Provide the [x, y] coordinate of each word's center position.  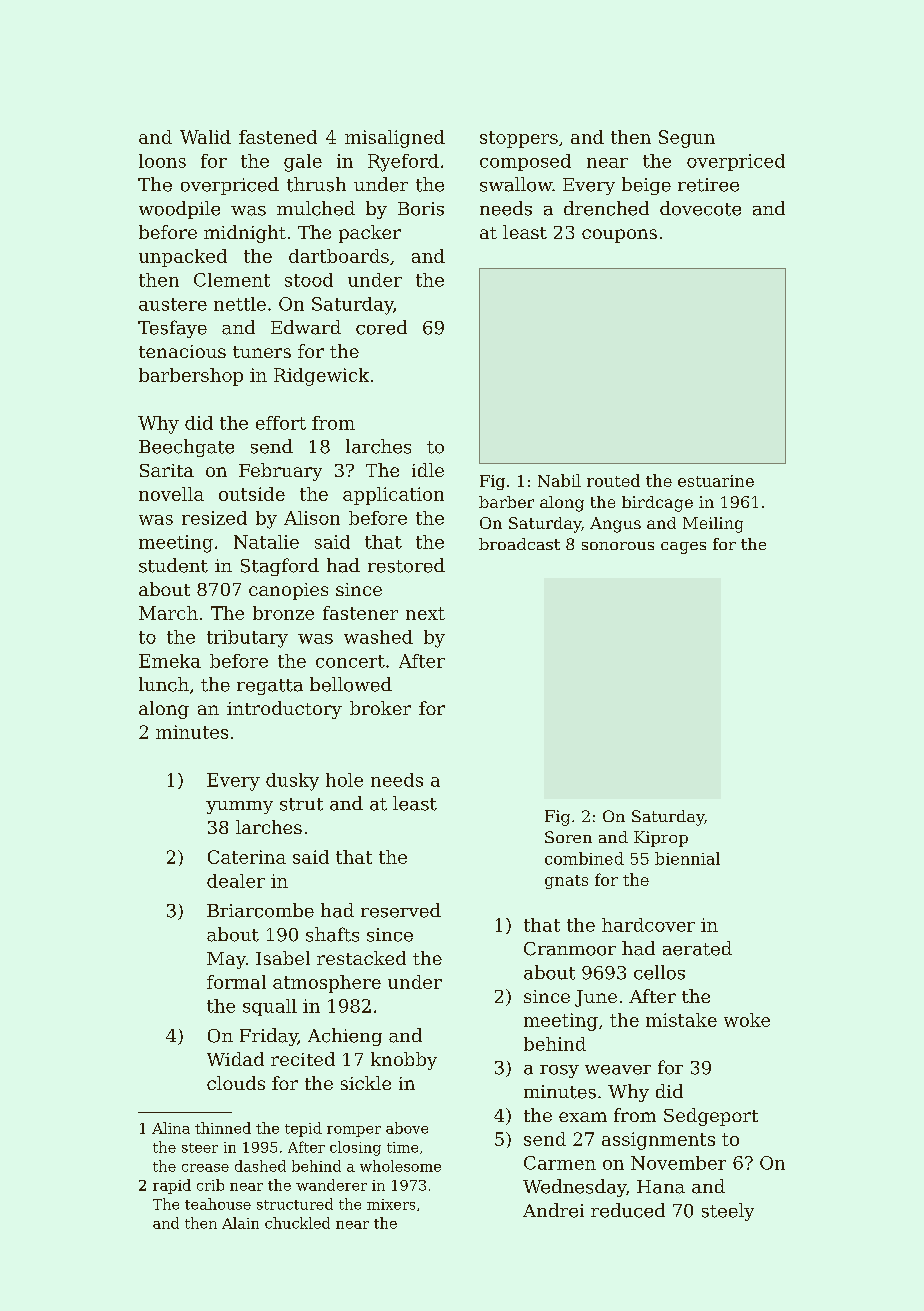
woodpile [179, 210]
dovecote [700, 208]
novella [171, 494]
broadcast [519, 544]
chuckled [297, 1223]
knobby [404, 1061]
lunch [164, 684]
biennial [687, 858]
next [425, 613]
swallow [516, 184]
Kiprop [661, 839]
